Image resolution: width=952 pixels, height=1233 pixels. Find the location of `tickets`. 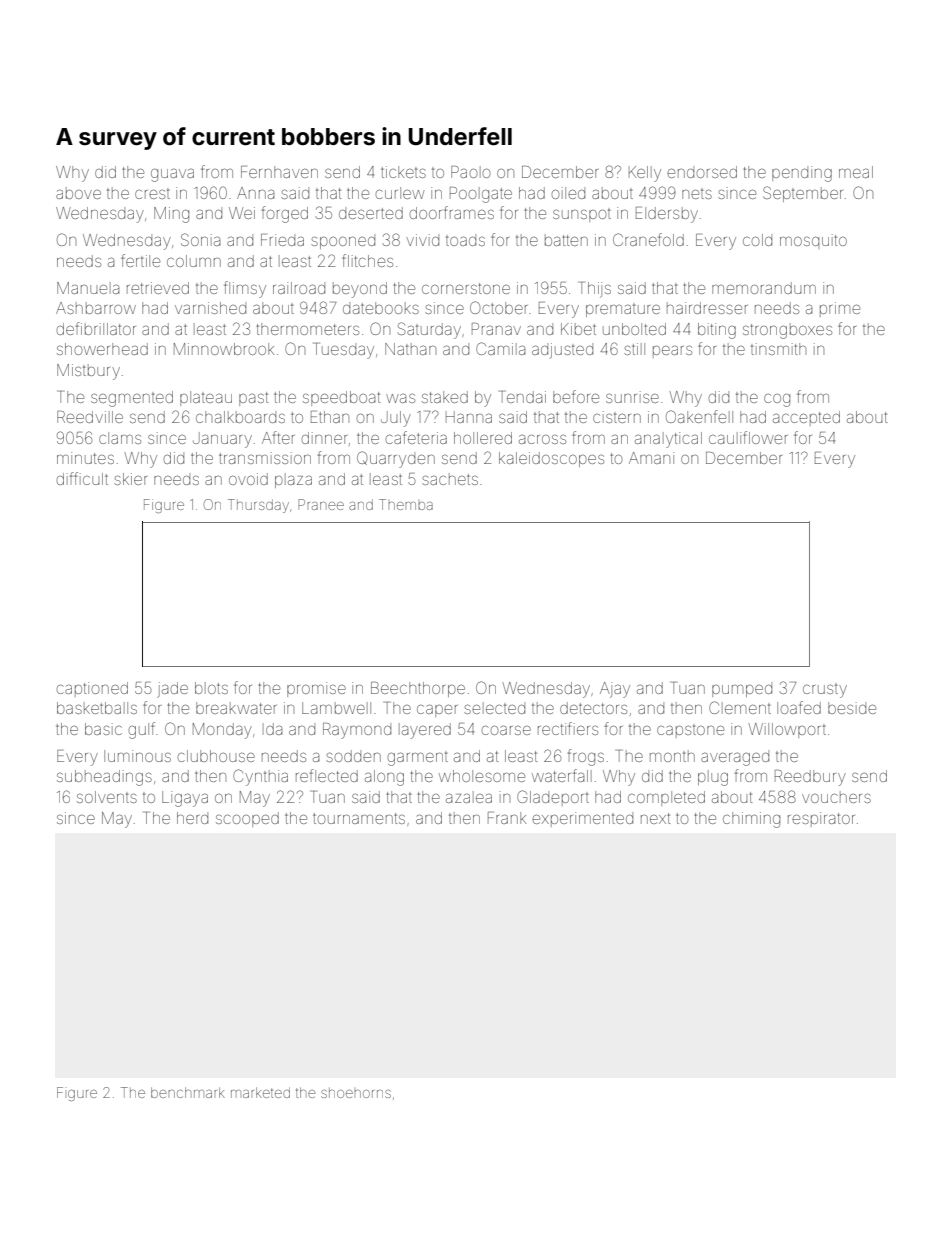

tickets is located at coordinates (403, 172).
